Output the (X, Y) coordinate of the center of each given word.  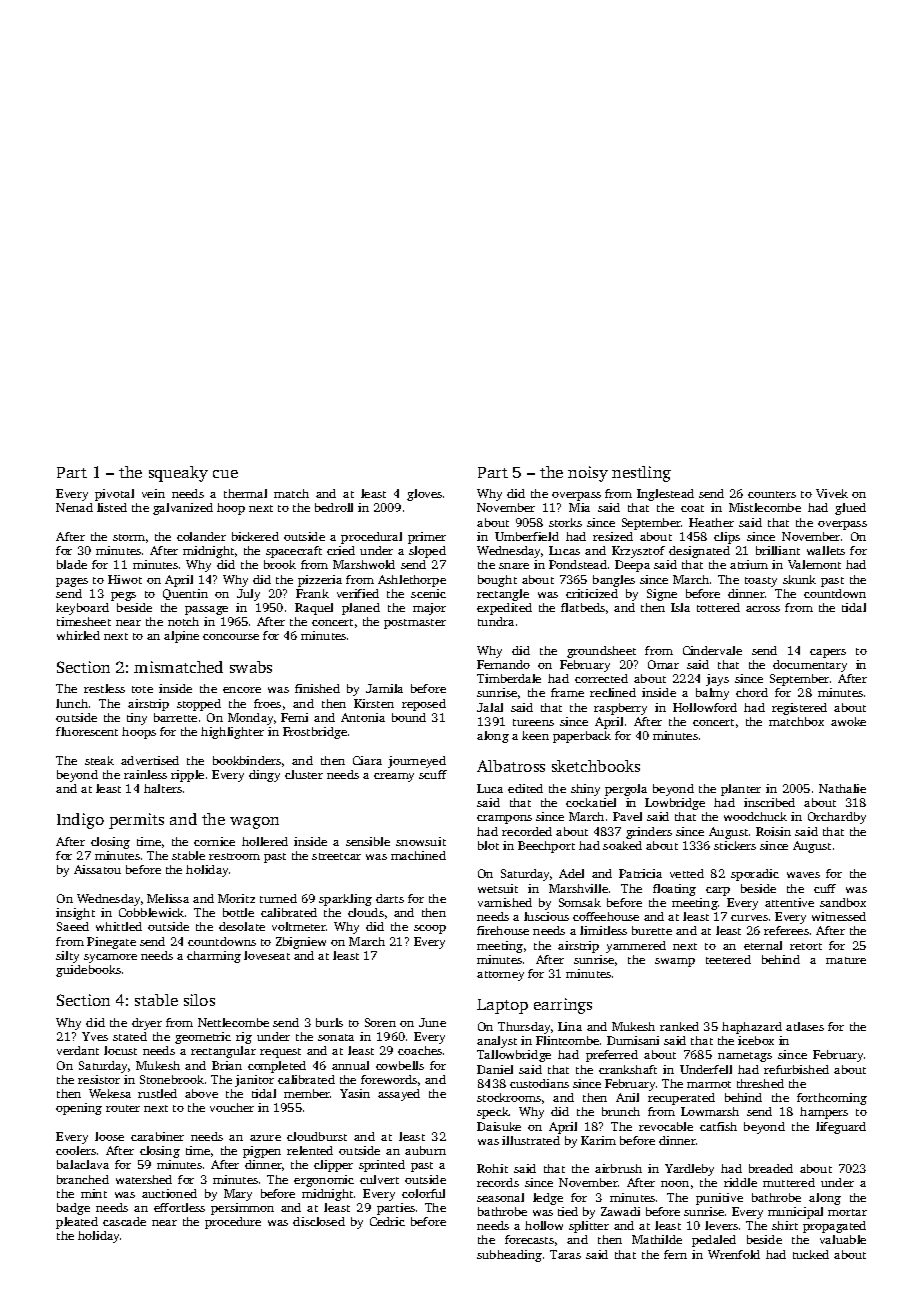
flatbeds (583, 607)
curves (749, 918)
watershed (144, 1179)
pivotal (114, 495)
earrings (563, 1006)
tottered (718, 607)
